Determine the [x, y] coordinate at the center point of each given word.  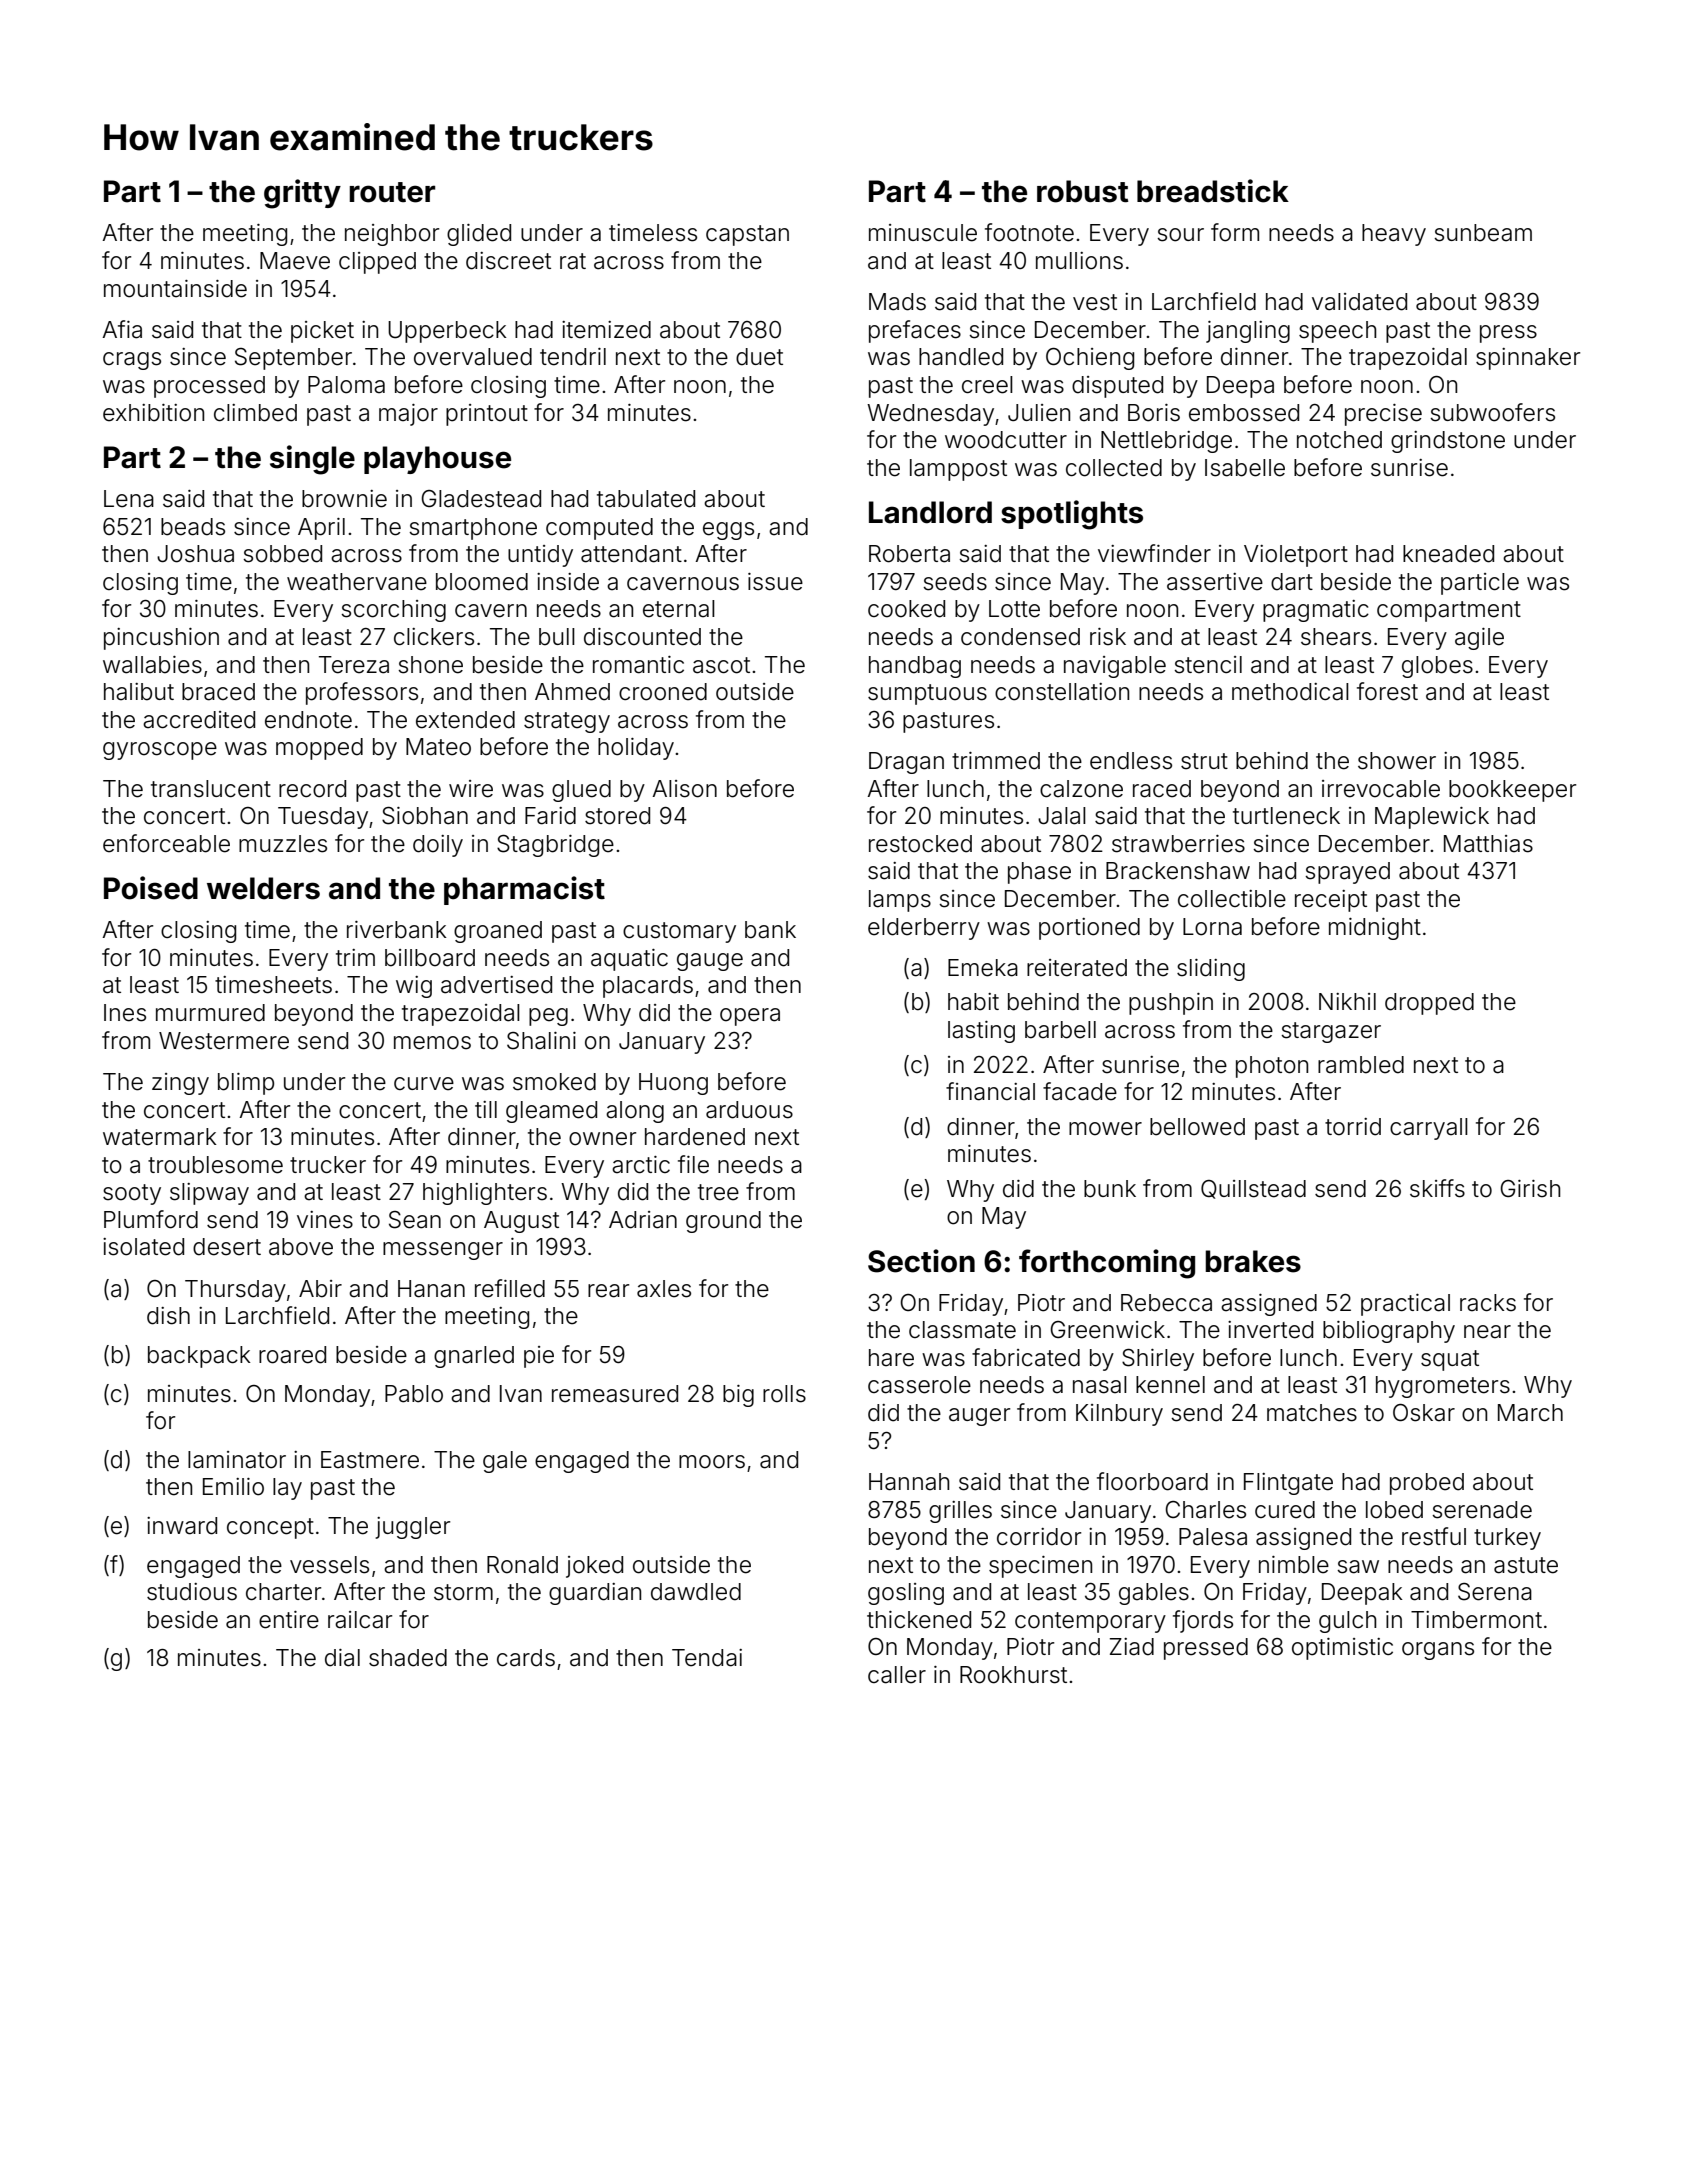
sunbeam [1483, 233]
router [392, 192]
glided [479, 235]
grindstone [1448, 442]
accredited [199, 720]
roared [292, 1355]
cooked [906, 609]
